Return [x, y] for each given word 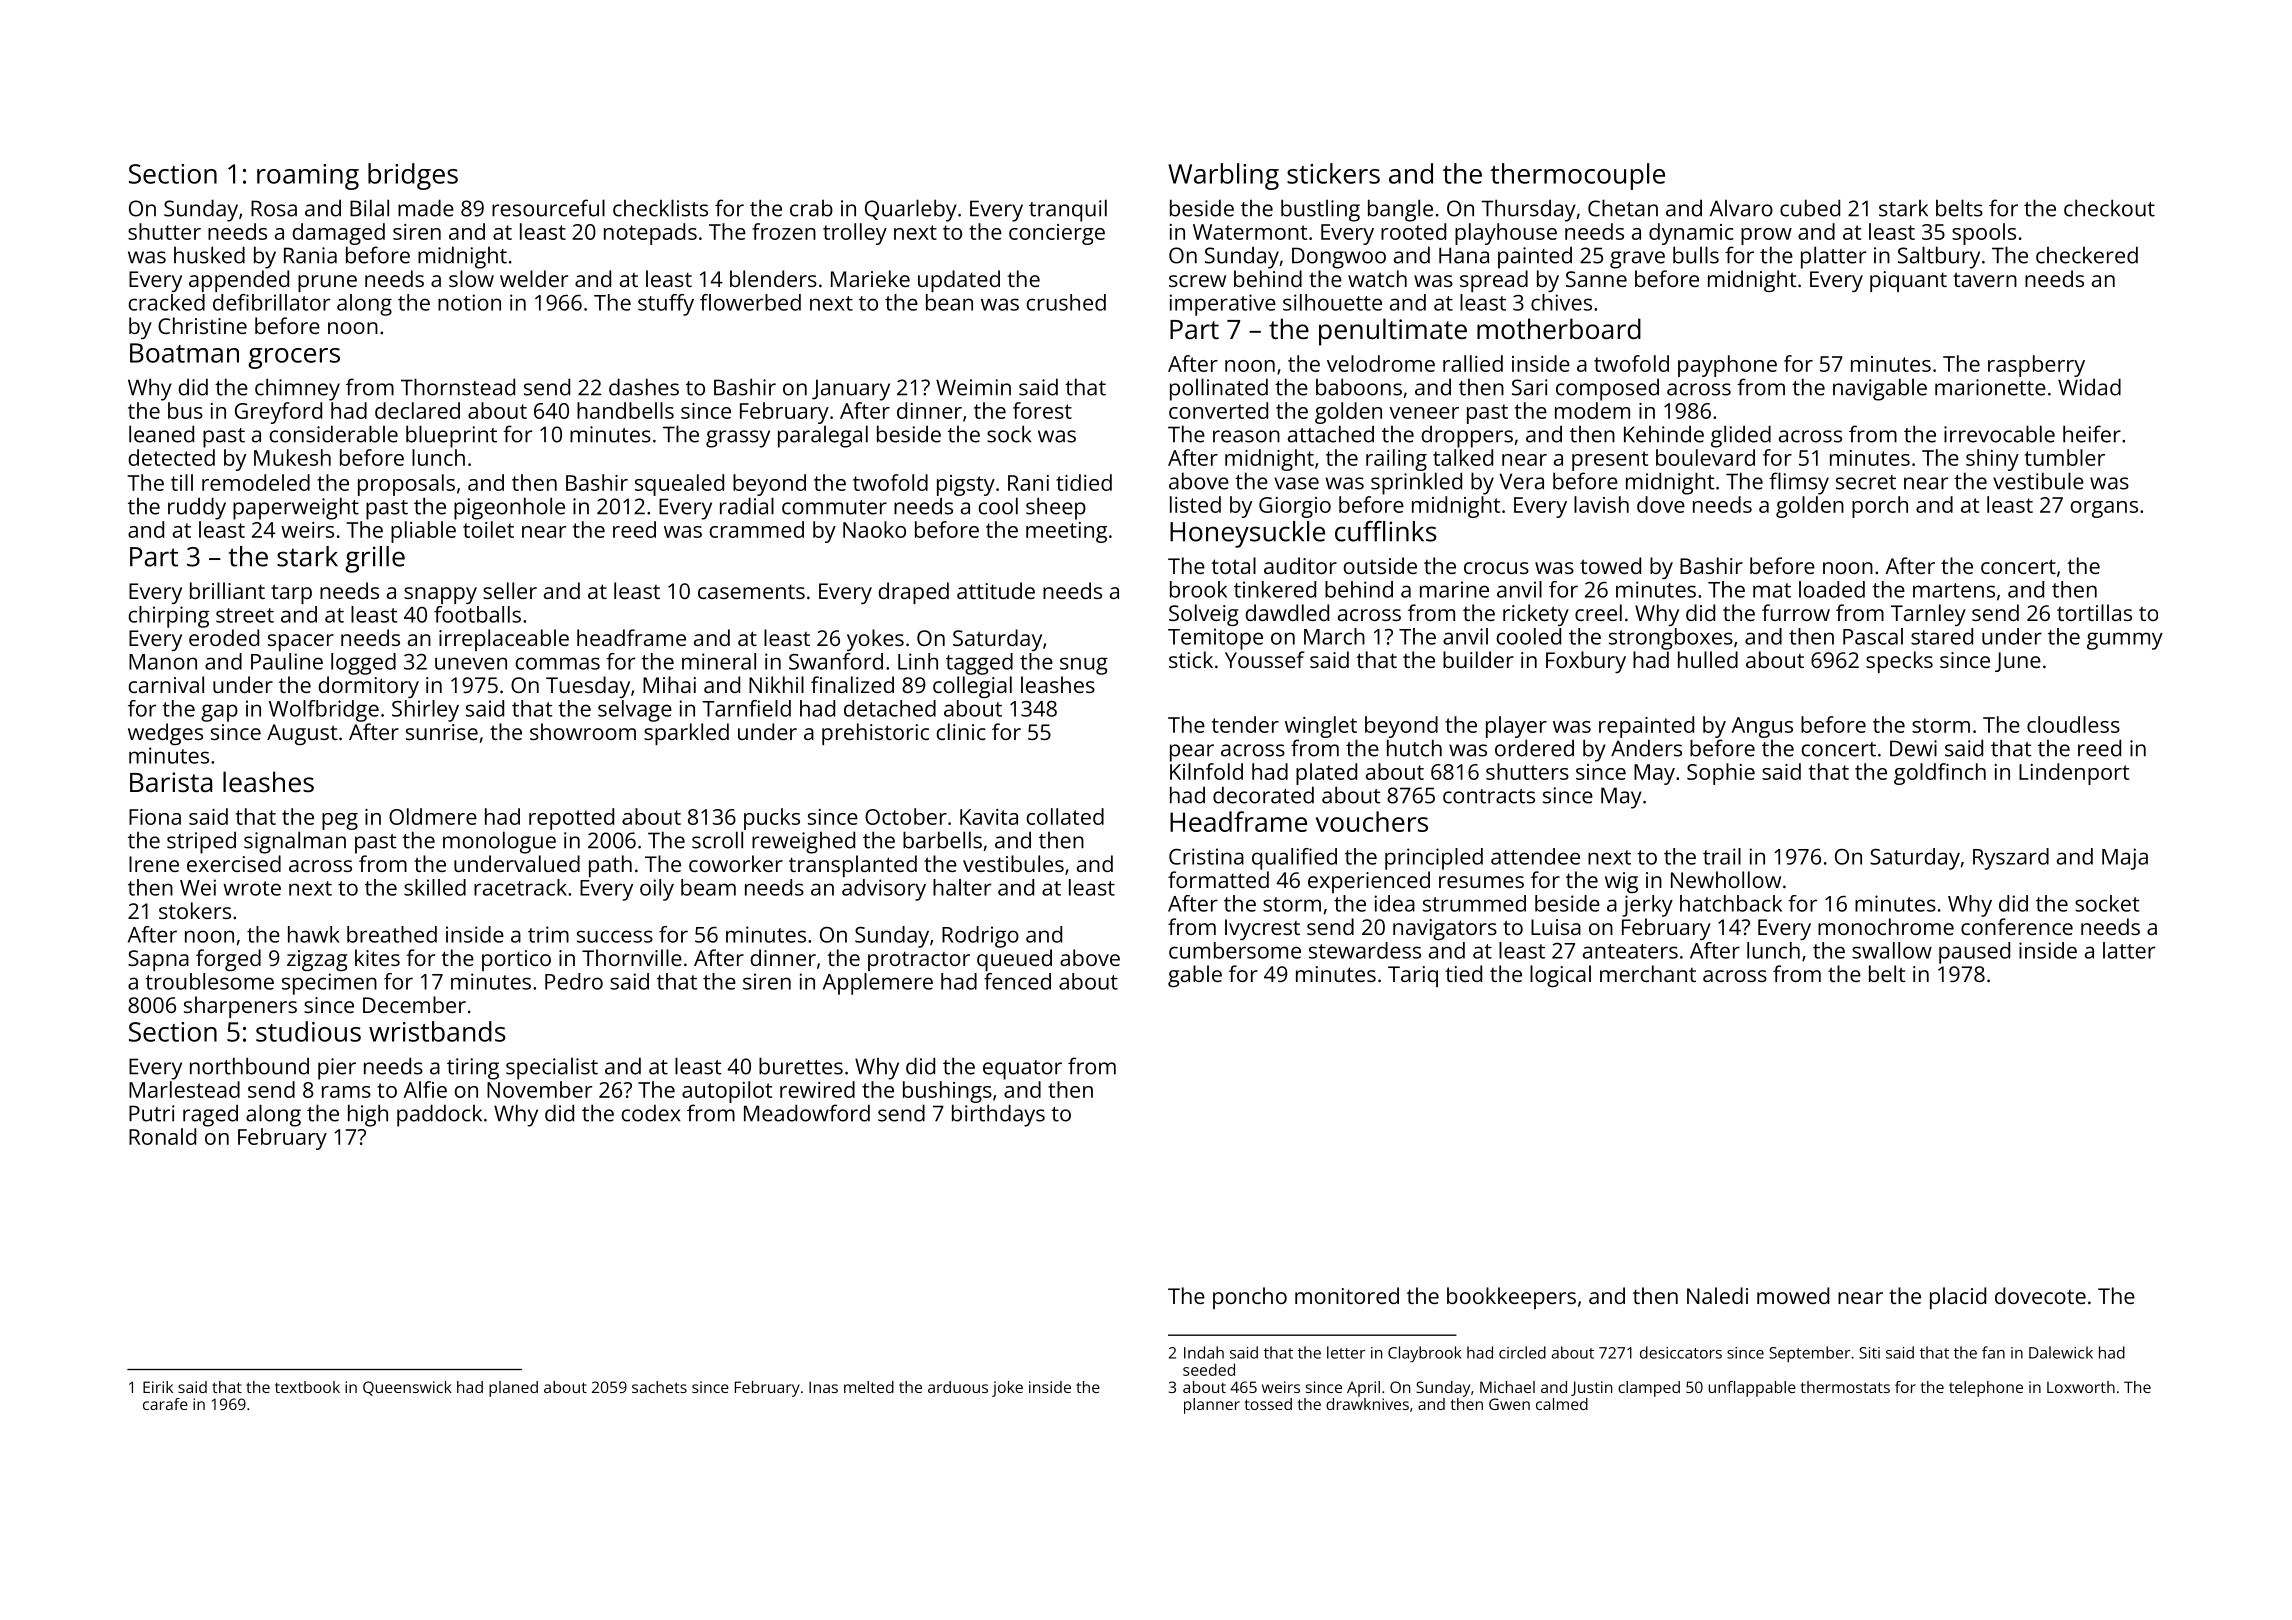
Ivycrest [1262, 929]
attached [1331, 434]
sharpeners [240, 1007]
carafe [165, 1404]
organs [2104, 509]
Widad [2089, 387]
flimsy [1799, 483]
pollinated [1219, 389]
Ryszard [2011, 859]
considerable [333, 434]
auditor [1300, 565]
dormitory [368, 687]
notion [469, 302]
